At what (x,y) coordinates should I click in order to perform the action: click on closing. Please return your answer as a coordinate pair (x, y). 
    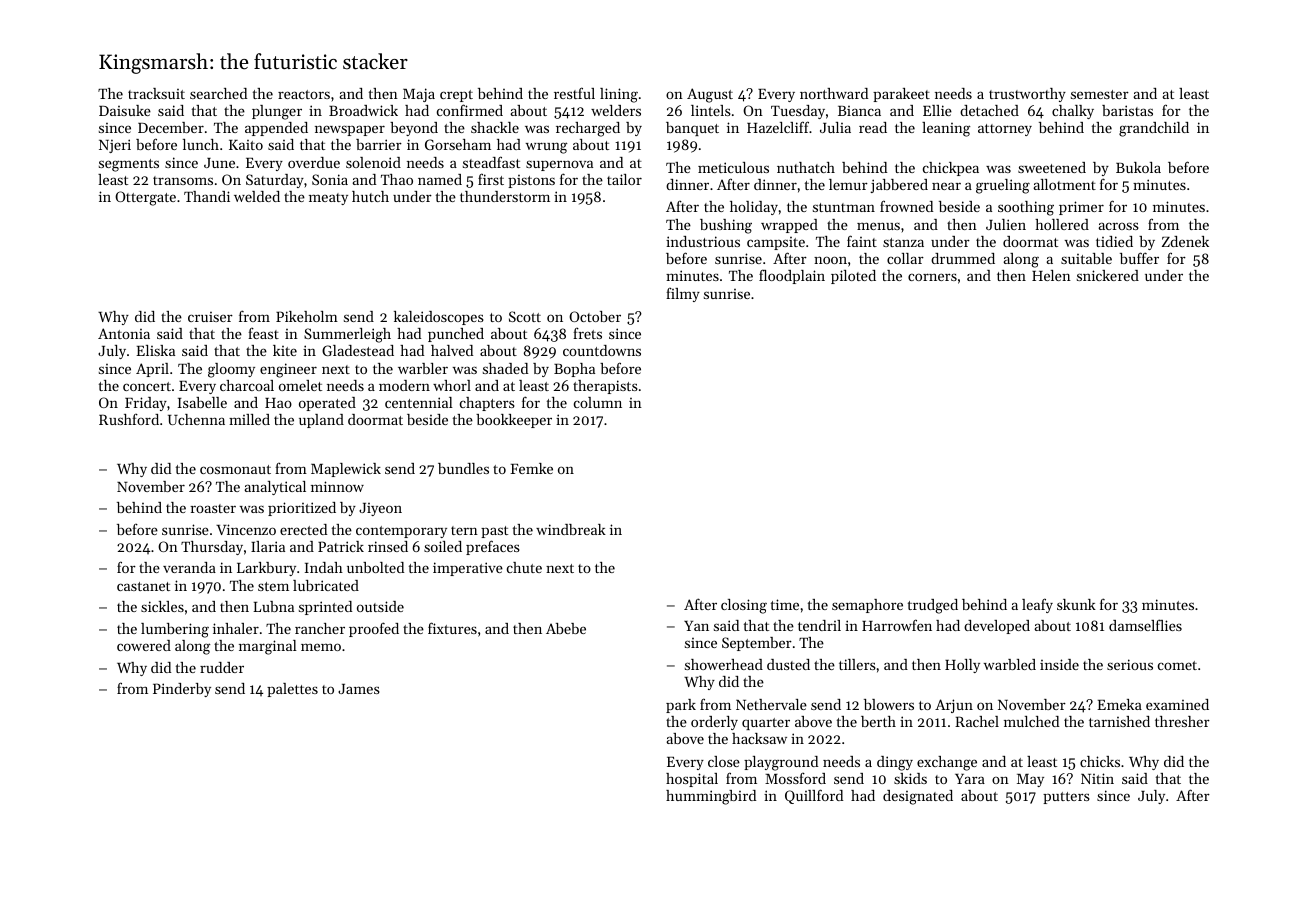
    Looking at the image, I should click on (744, 606).
